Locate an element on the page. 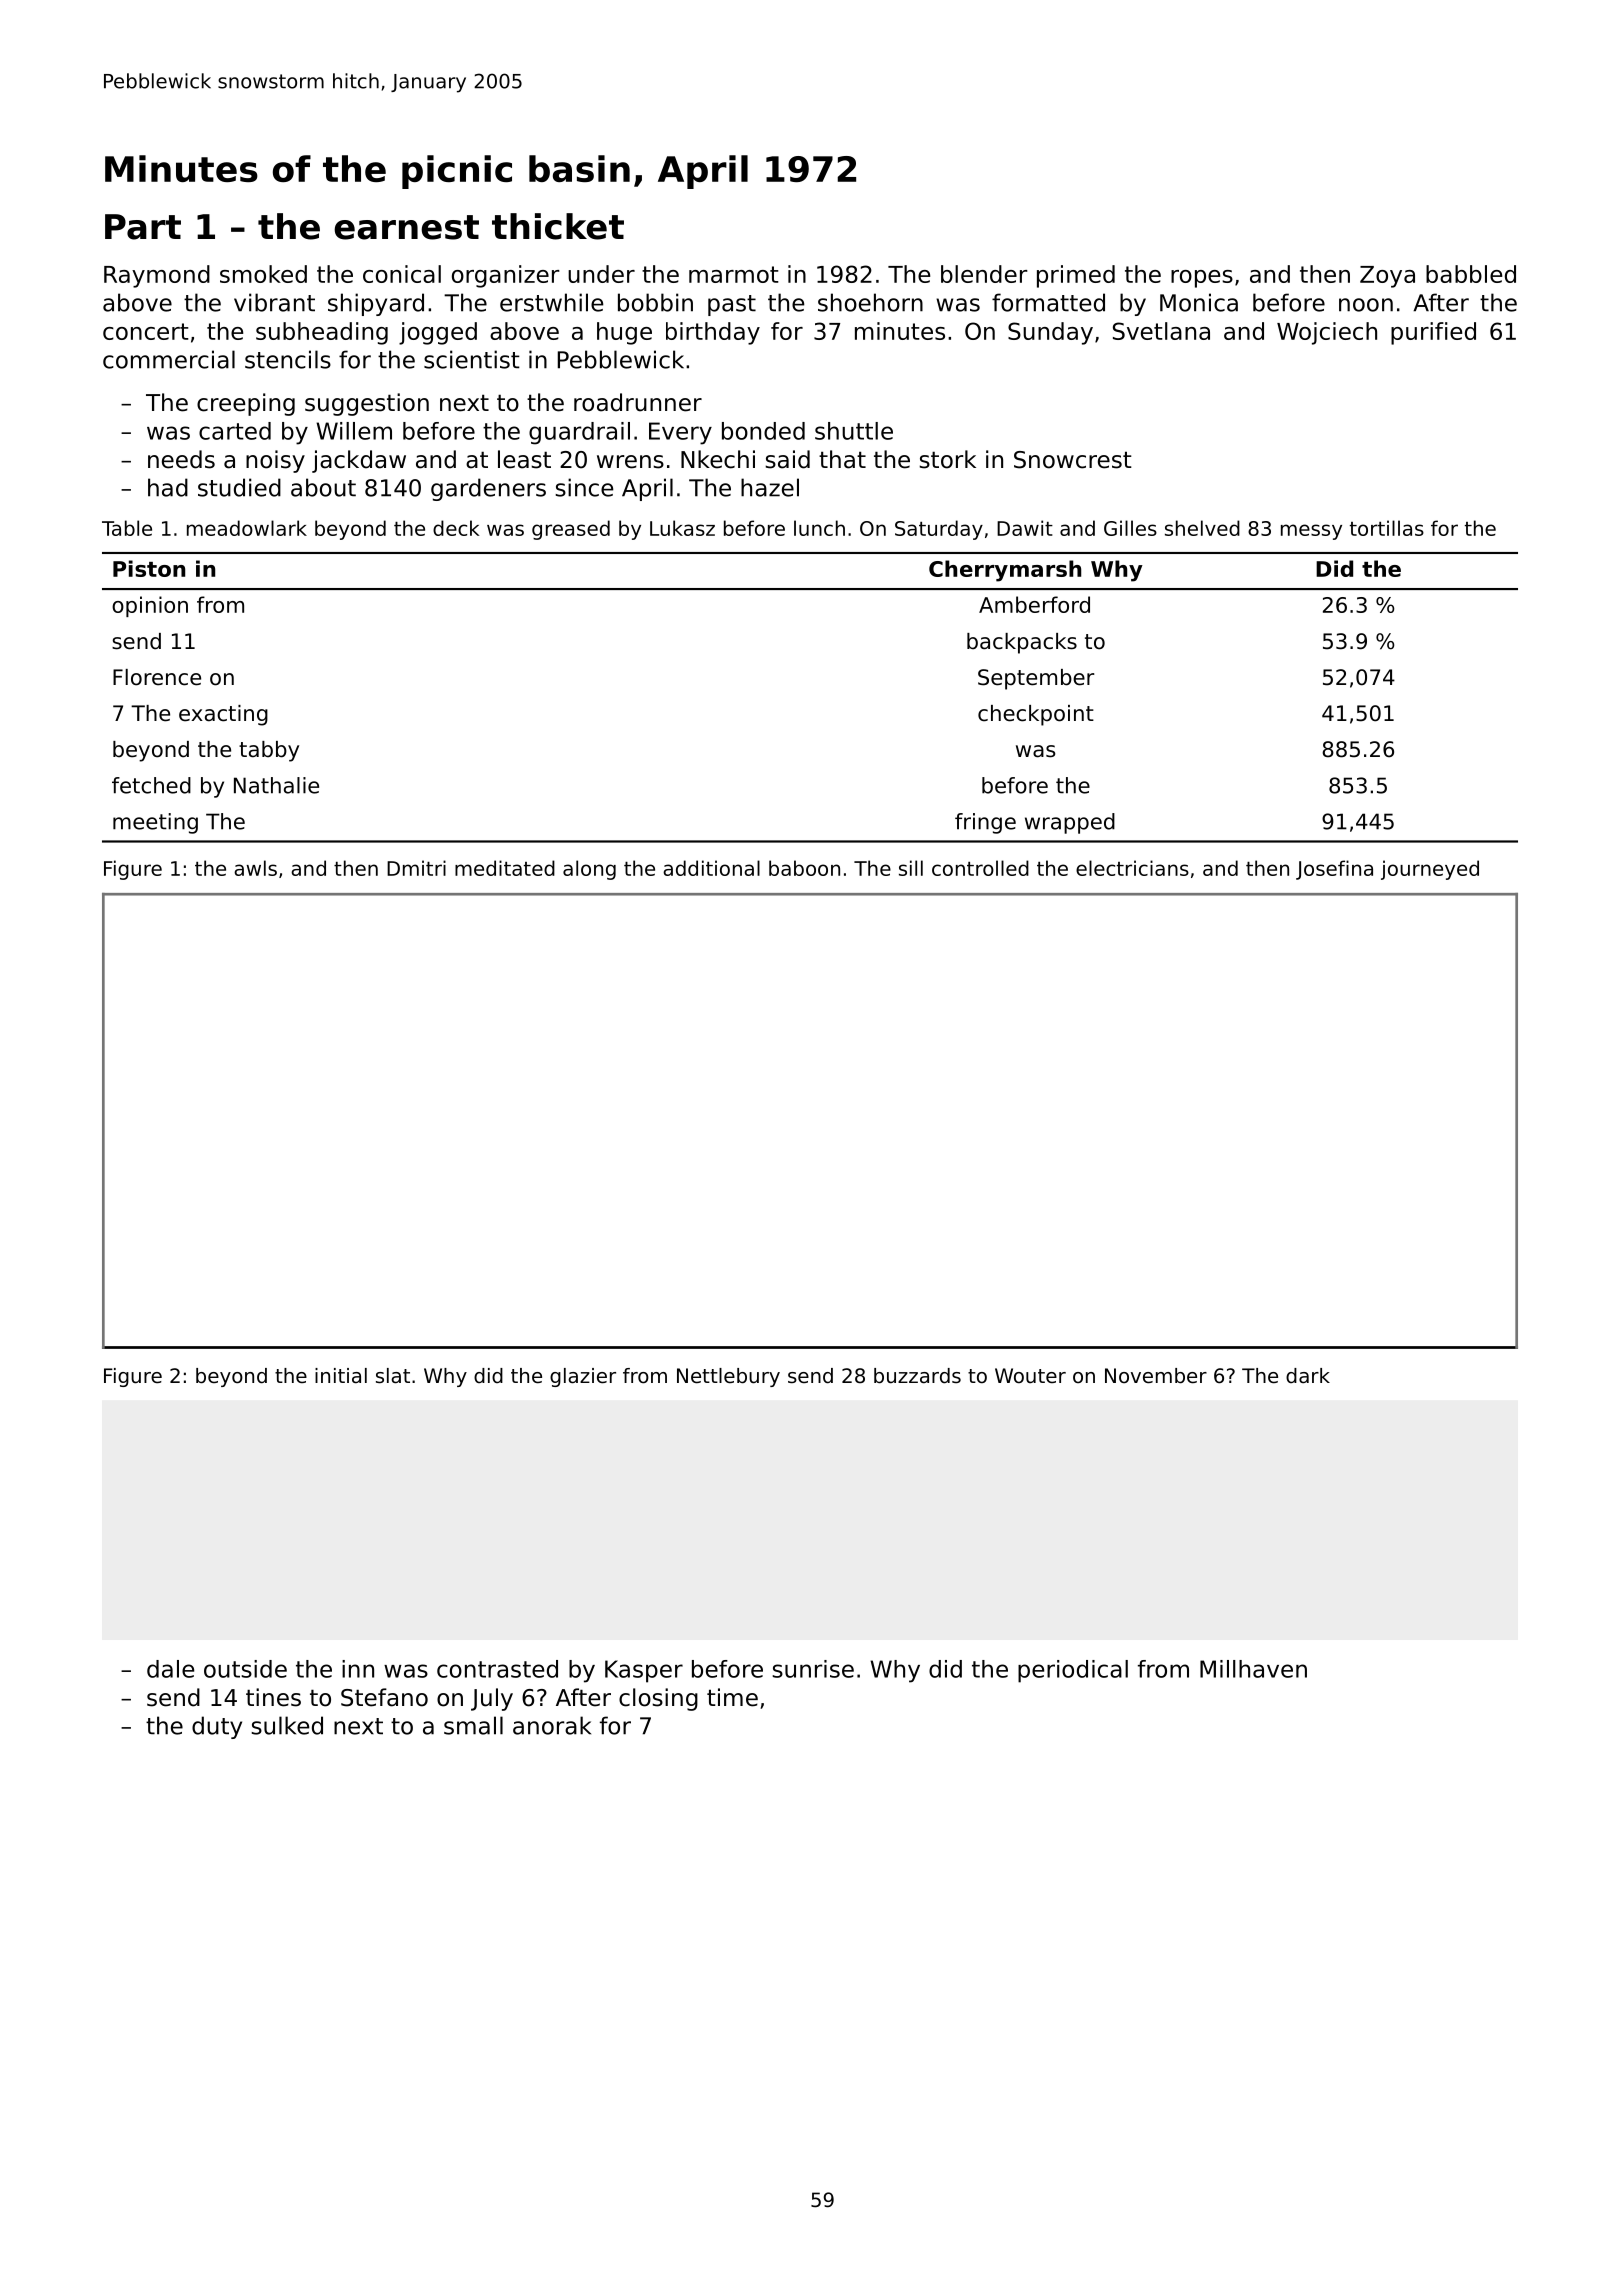  stork is located at coordinates (947, 459).
